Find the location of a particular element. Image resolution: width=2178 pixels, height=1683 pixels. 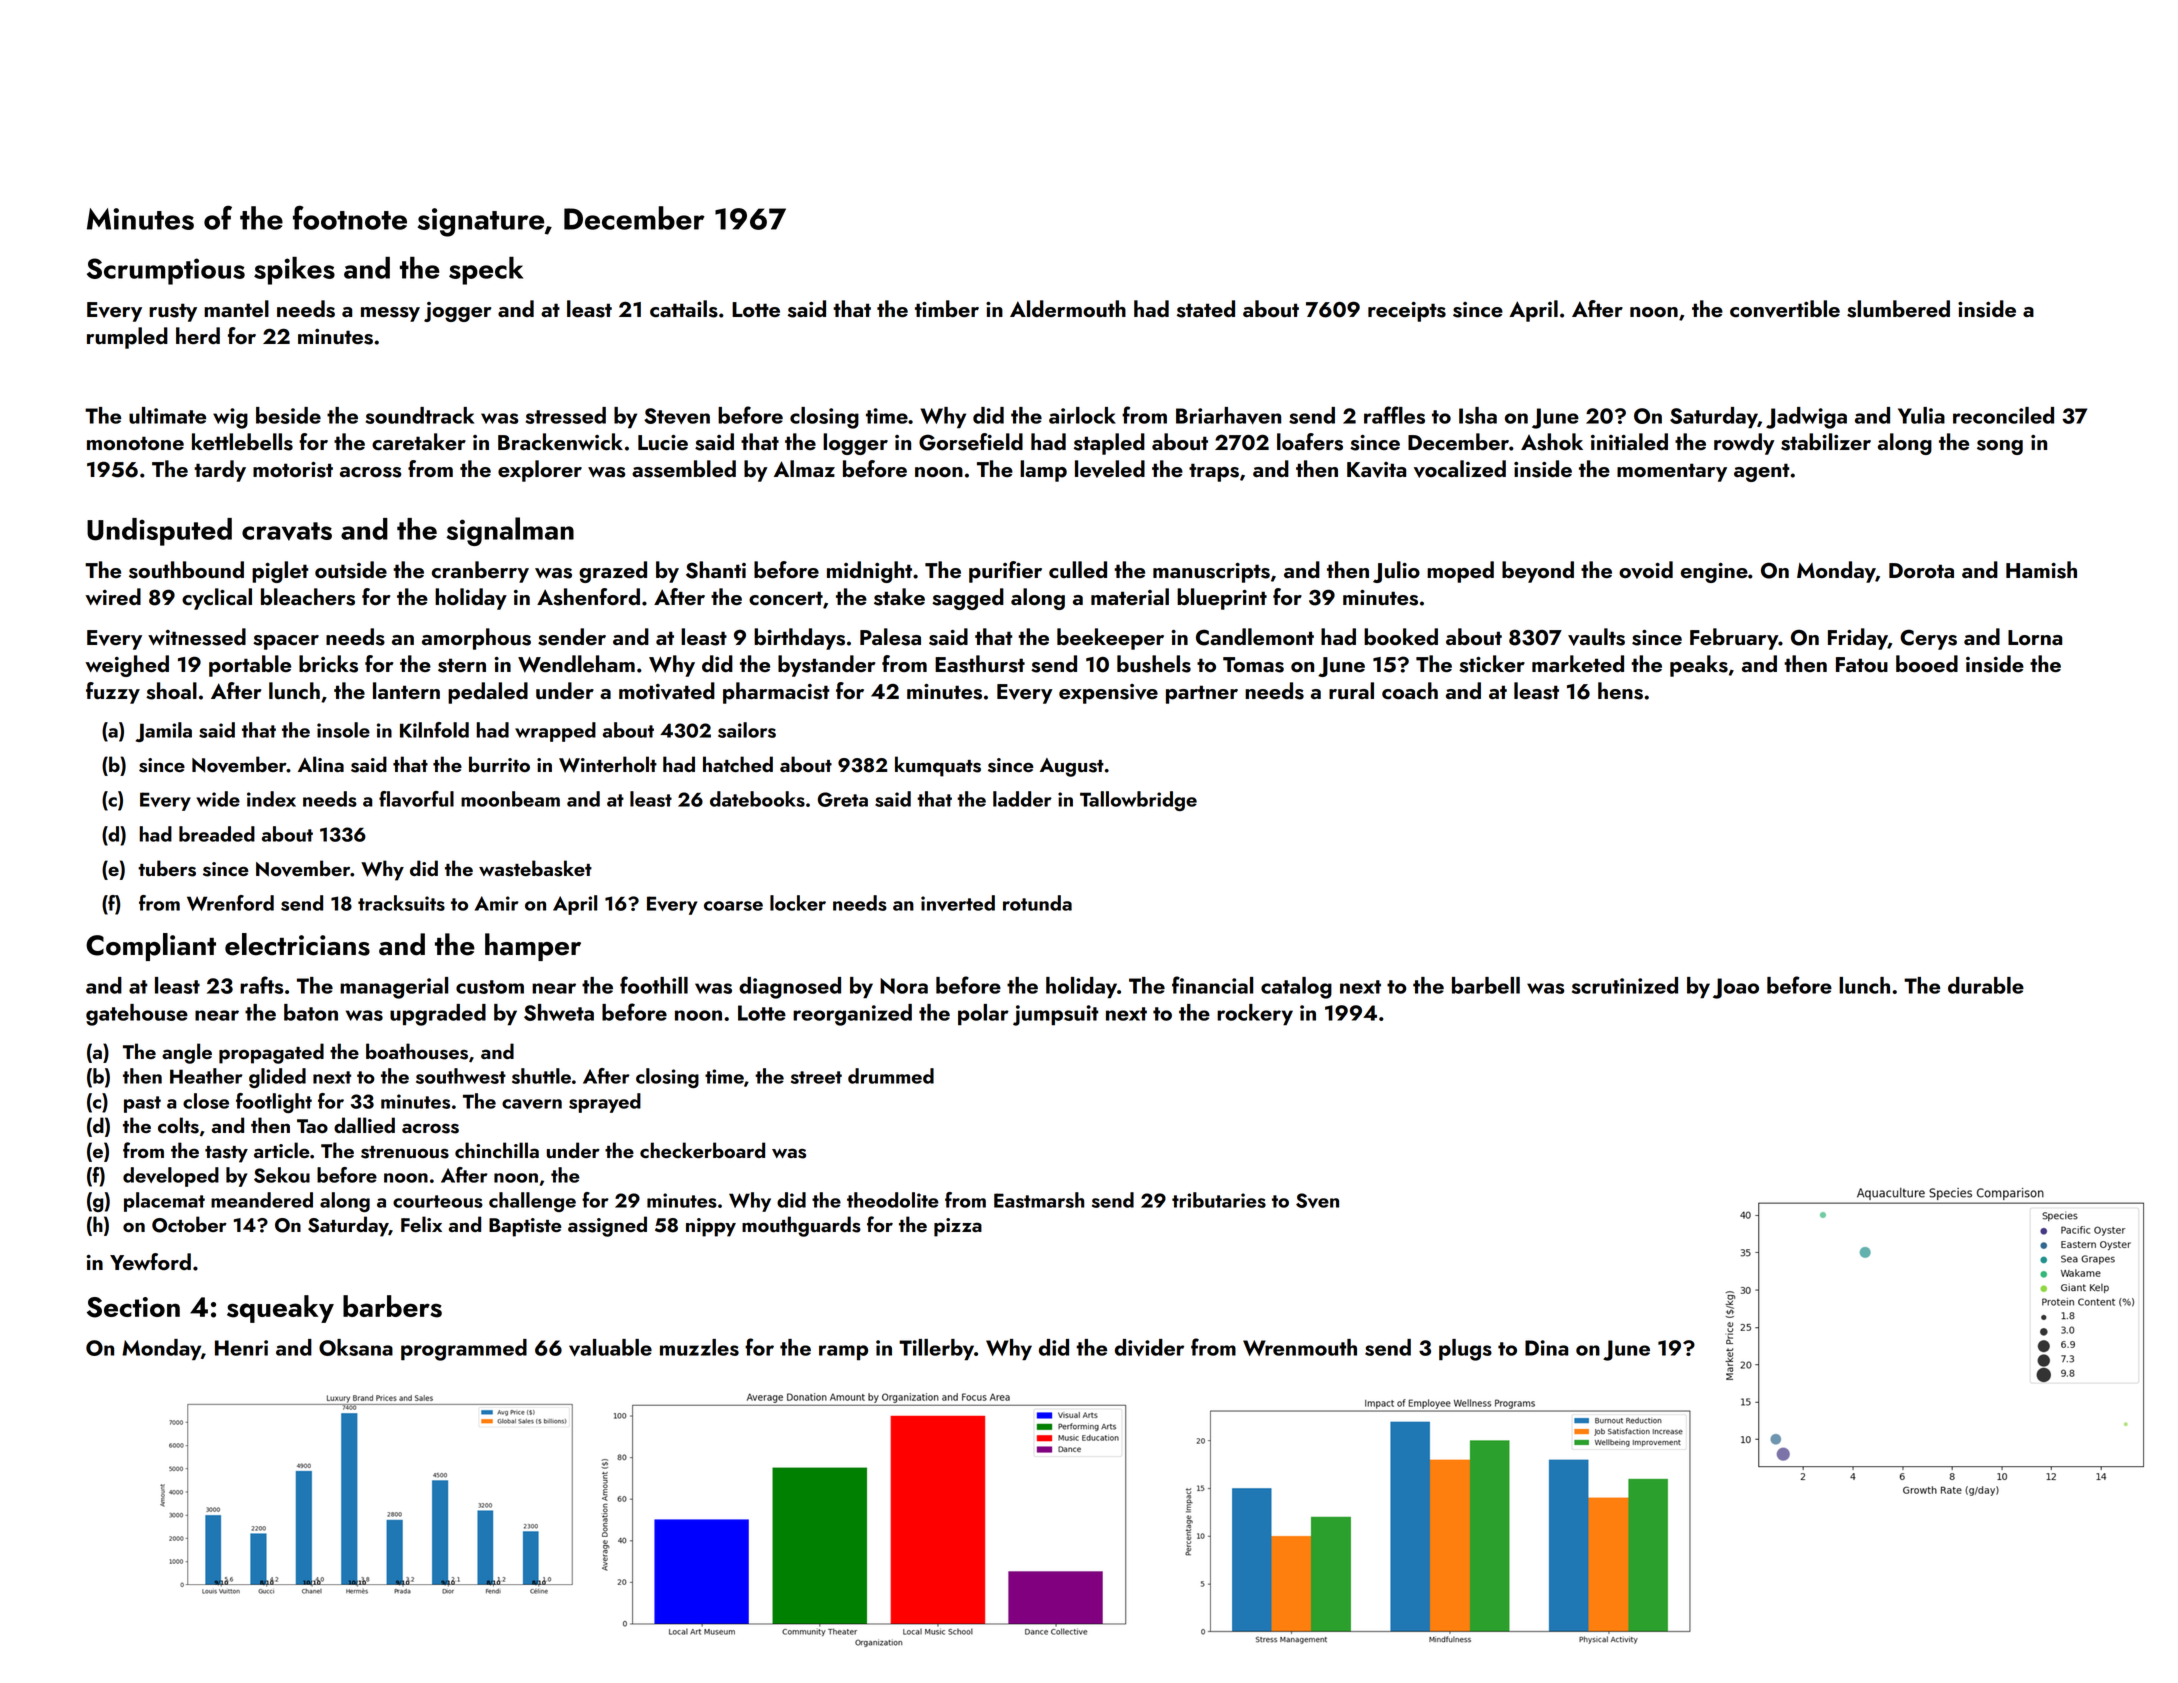

rockery is located at coordinates (1255, 1014).
